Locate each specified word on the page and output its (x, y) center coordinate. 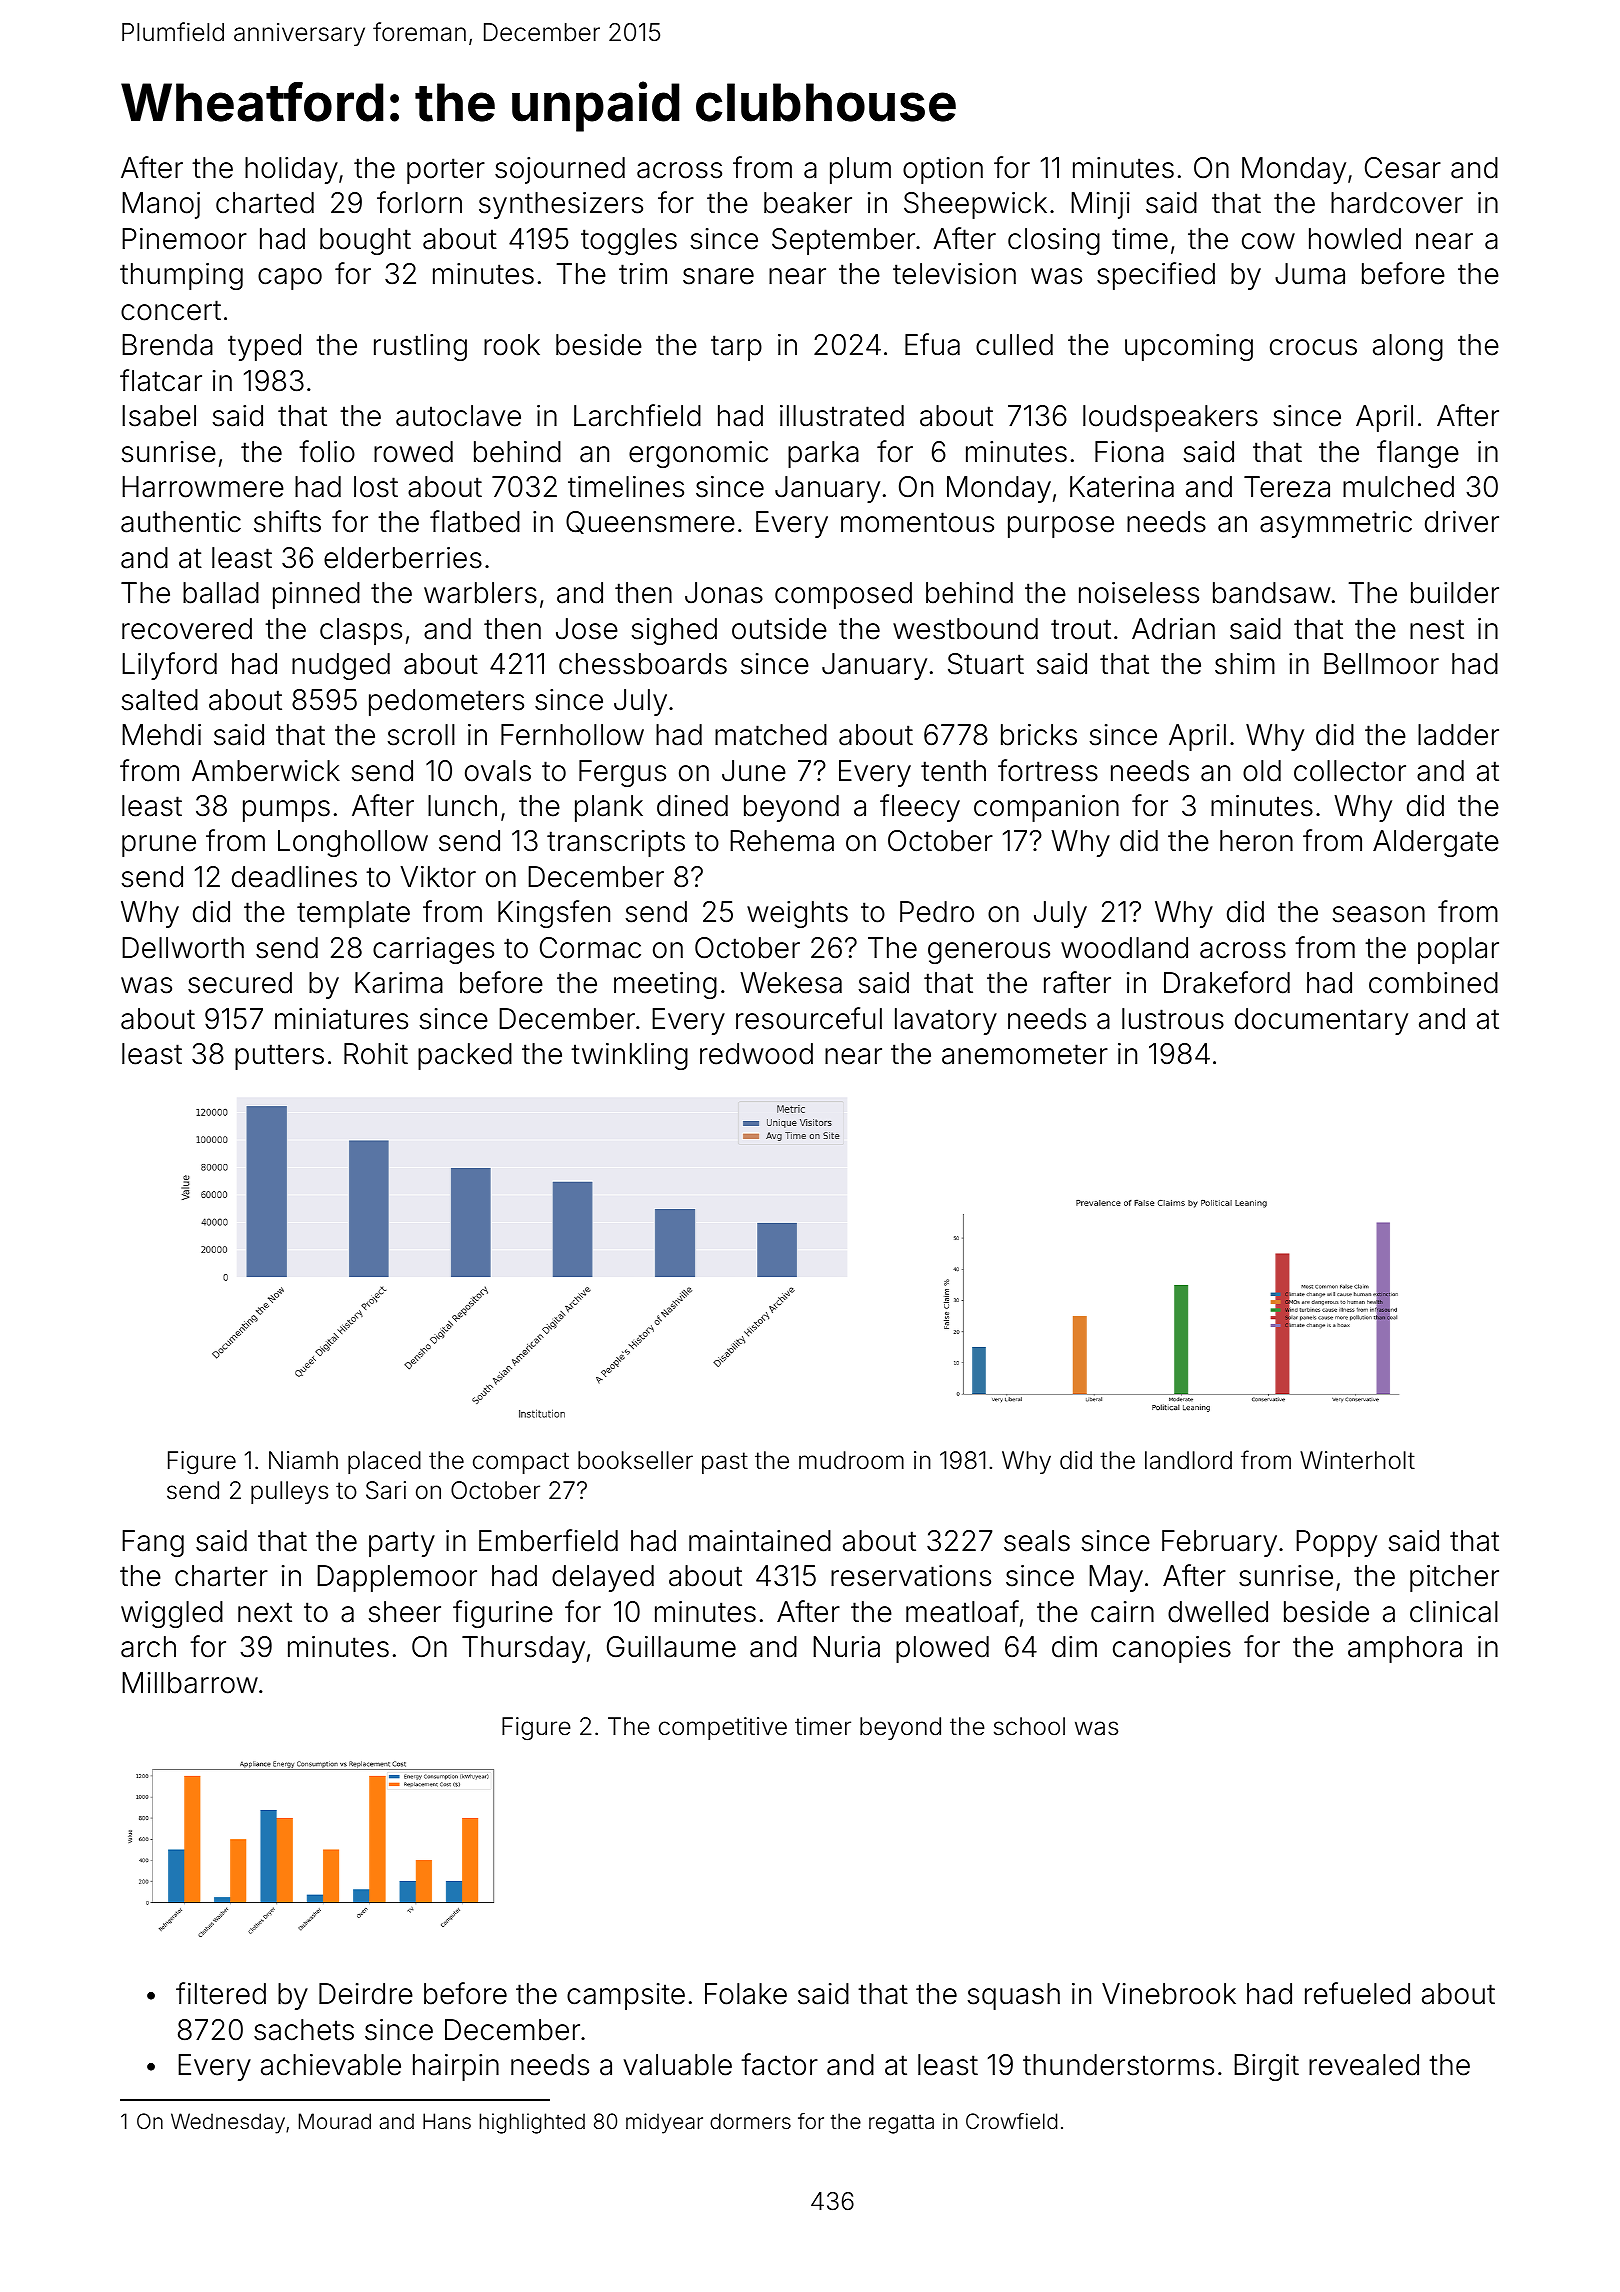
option (943, 170)
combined (1433, 983)
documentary (1321, 1021)
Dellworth (183, 948)
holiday (291, 170)
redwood (756, 1054)
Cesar (1403, 168)
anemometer (1025, 1054)
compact (521, 1463)
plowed (942, 1649)
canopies (1172, 1649)
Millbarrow (190, 1683)
